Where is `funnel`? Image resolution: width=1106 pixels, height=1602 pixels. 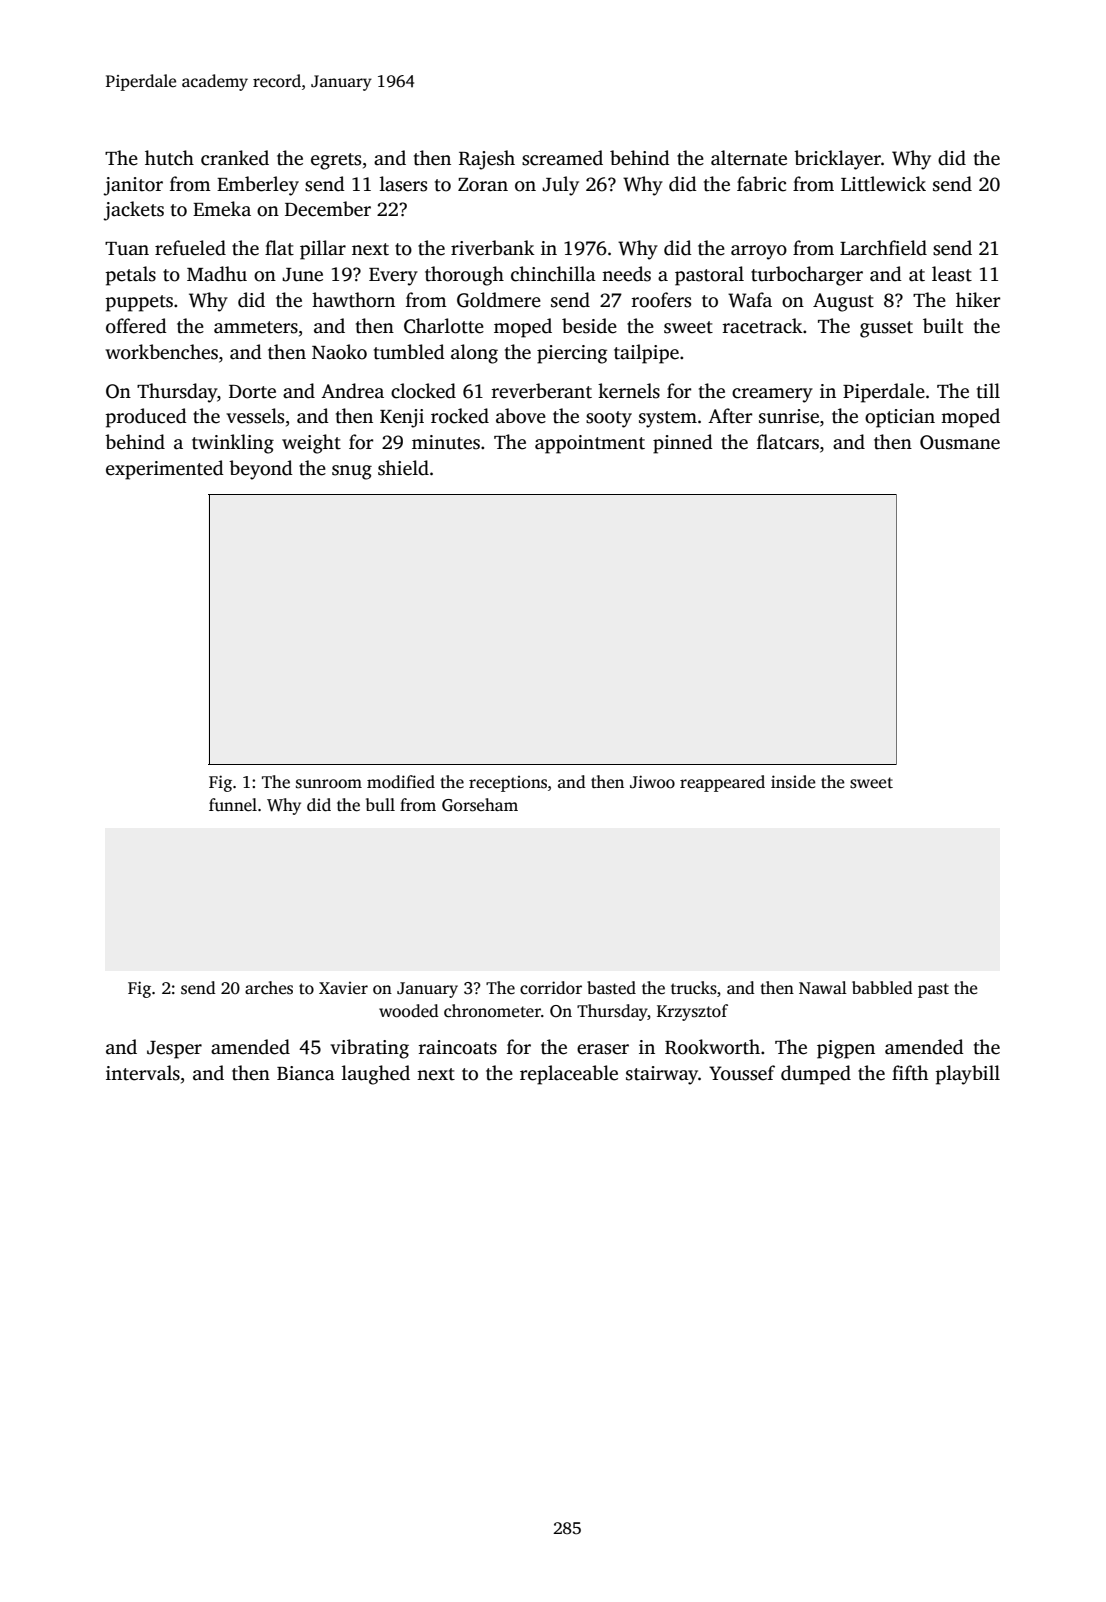 funnel is located at coordinates (233, 805).
